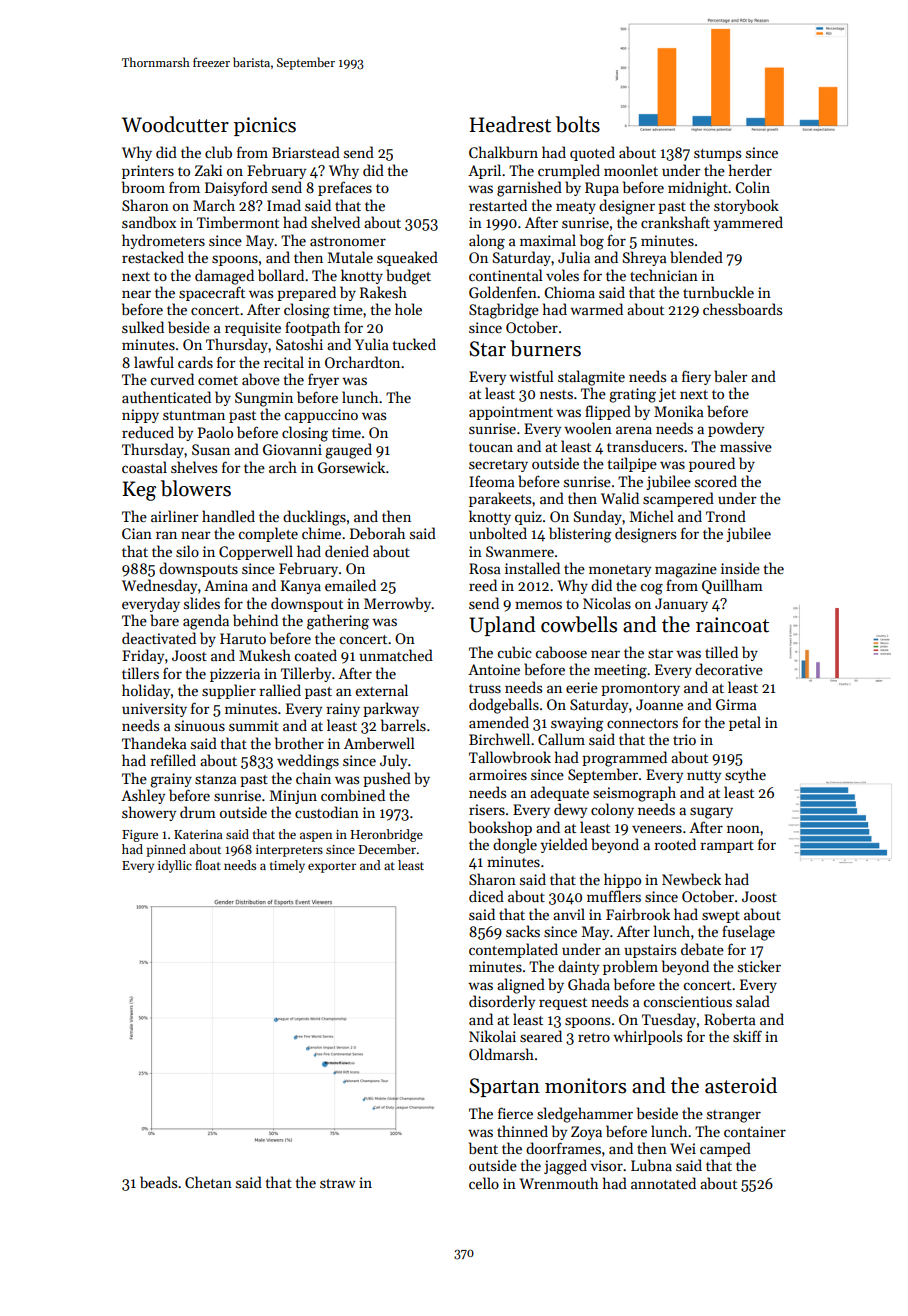  What do you see at coordinates (745, 723) in the page?
I see `petal` at bounding box center [745, 723].
